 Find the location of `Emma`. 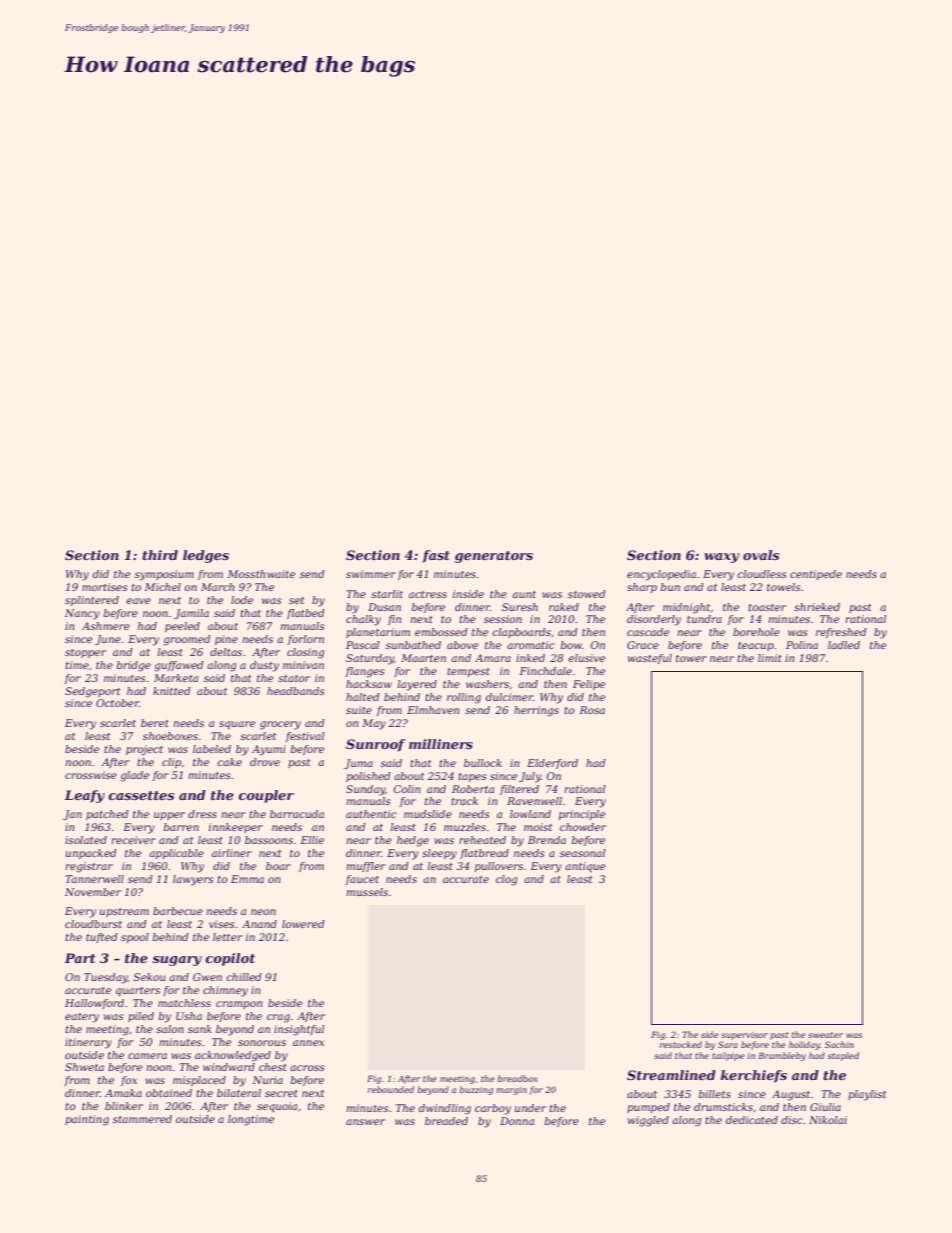

Emma is located at coordinates (247, 879).
